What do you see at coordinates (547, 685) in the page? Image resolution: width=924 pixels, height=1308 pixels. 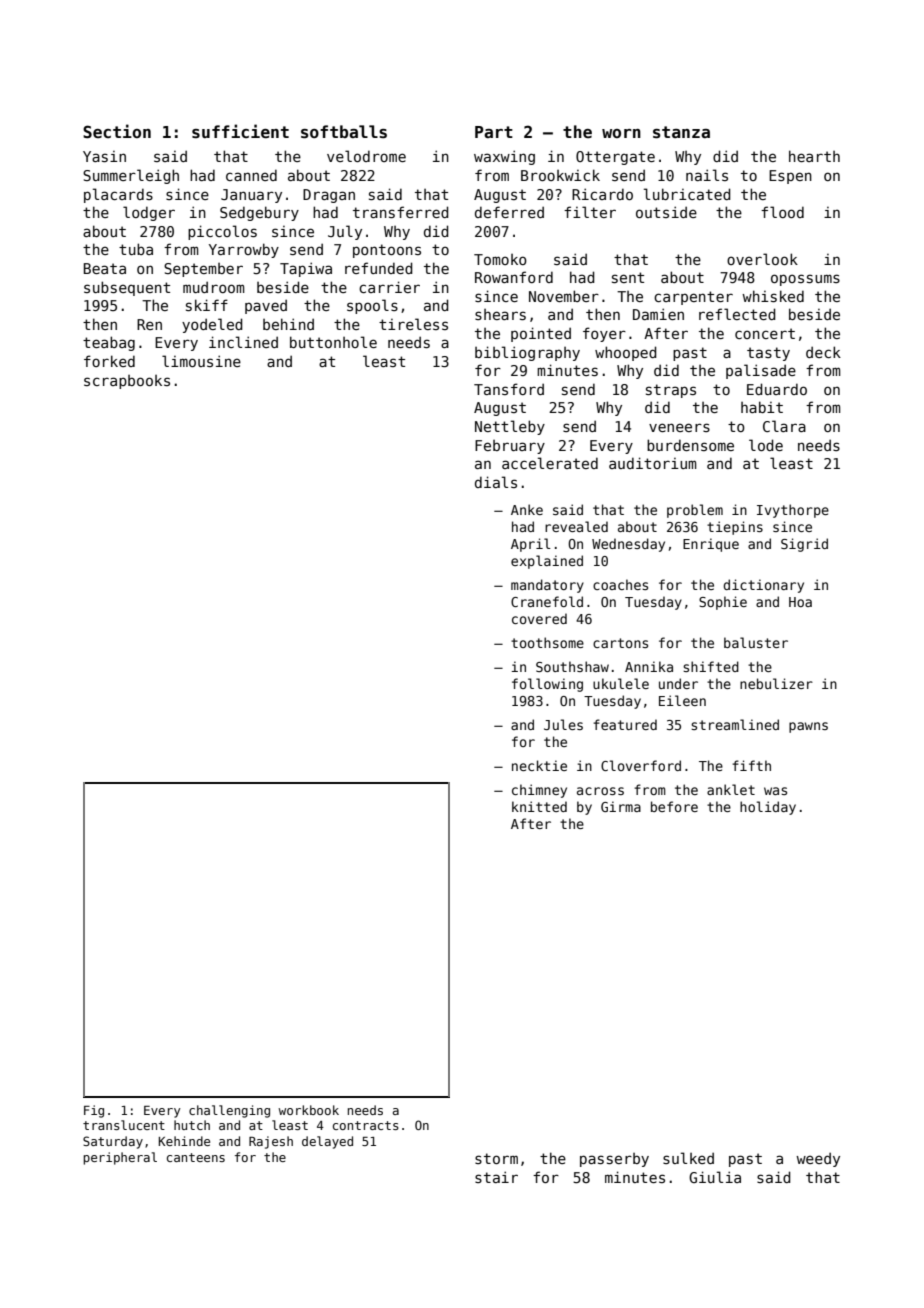 I see `following` at bounding box center [547, 685].
